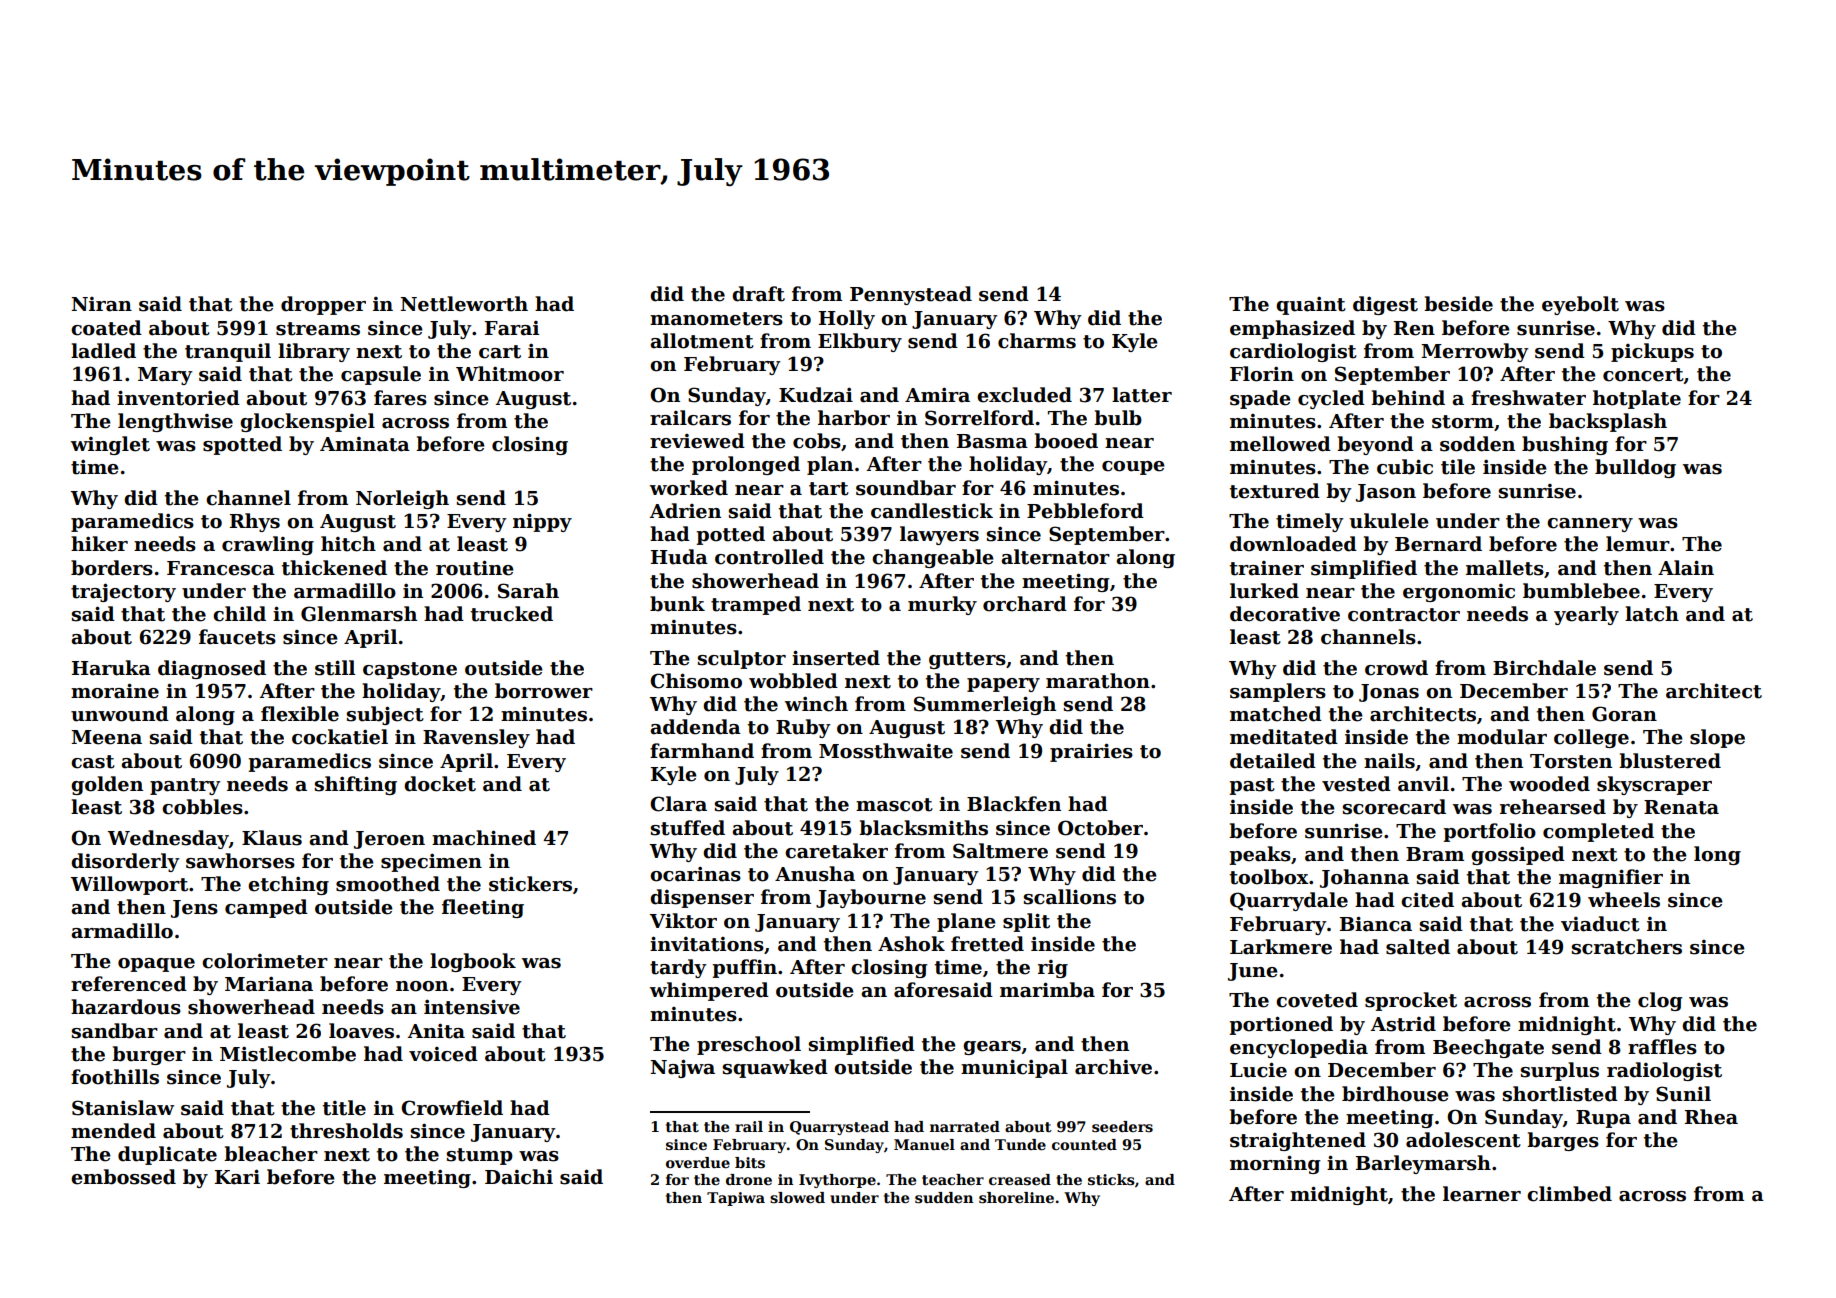 Image resolution: width=1836 pixels, height=1298 pixels. What do you see at coordinates (126, 1007) in the image?
I see `hazardous` at bounding box center [126, 1007].
